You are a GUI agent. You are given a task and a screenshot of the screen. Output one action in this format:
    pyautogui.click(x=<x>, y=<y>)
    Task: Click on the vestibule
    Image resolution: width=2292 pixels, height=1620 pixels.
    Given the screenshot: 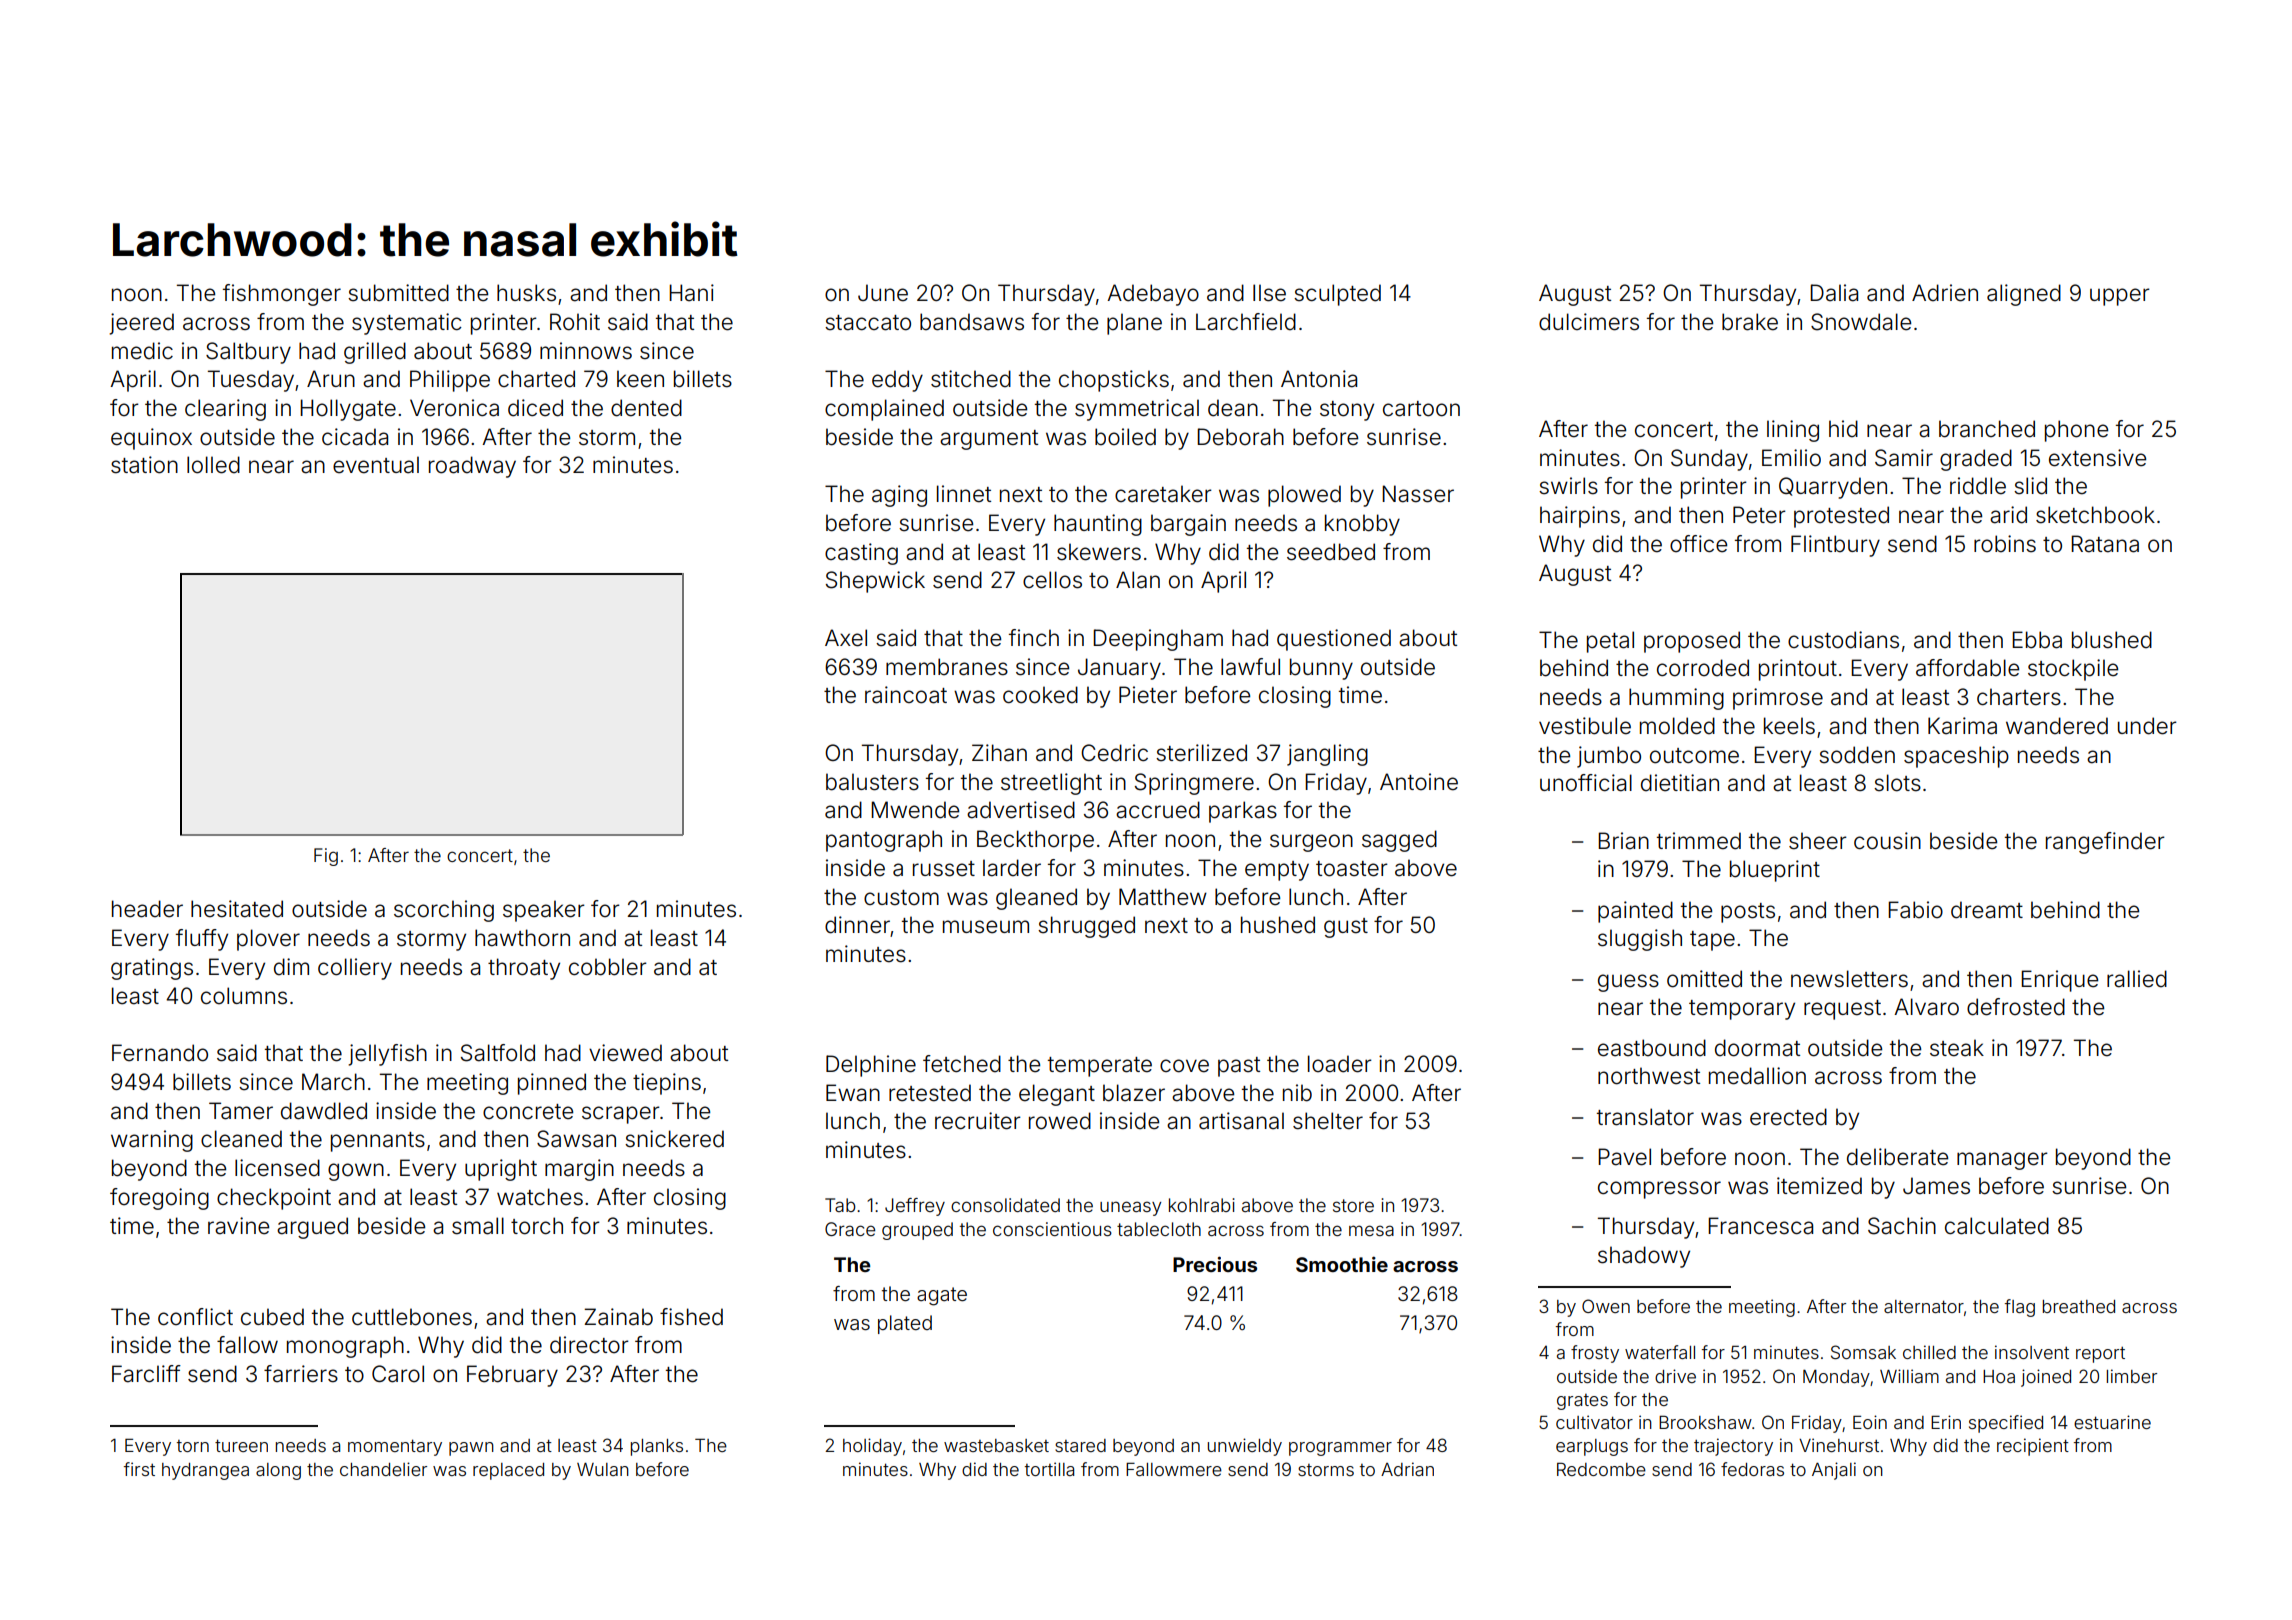 What is the action you would take?
    pyautogui.click(x=1585, y=726)
